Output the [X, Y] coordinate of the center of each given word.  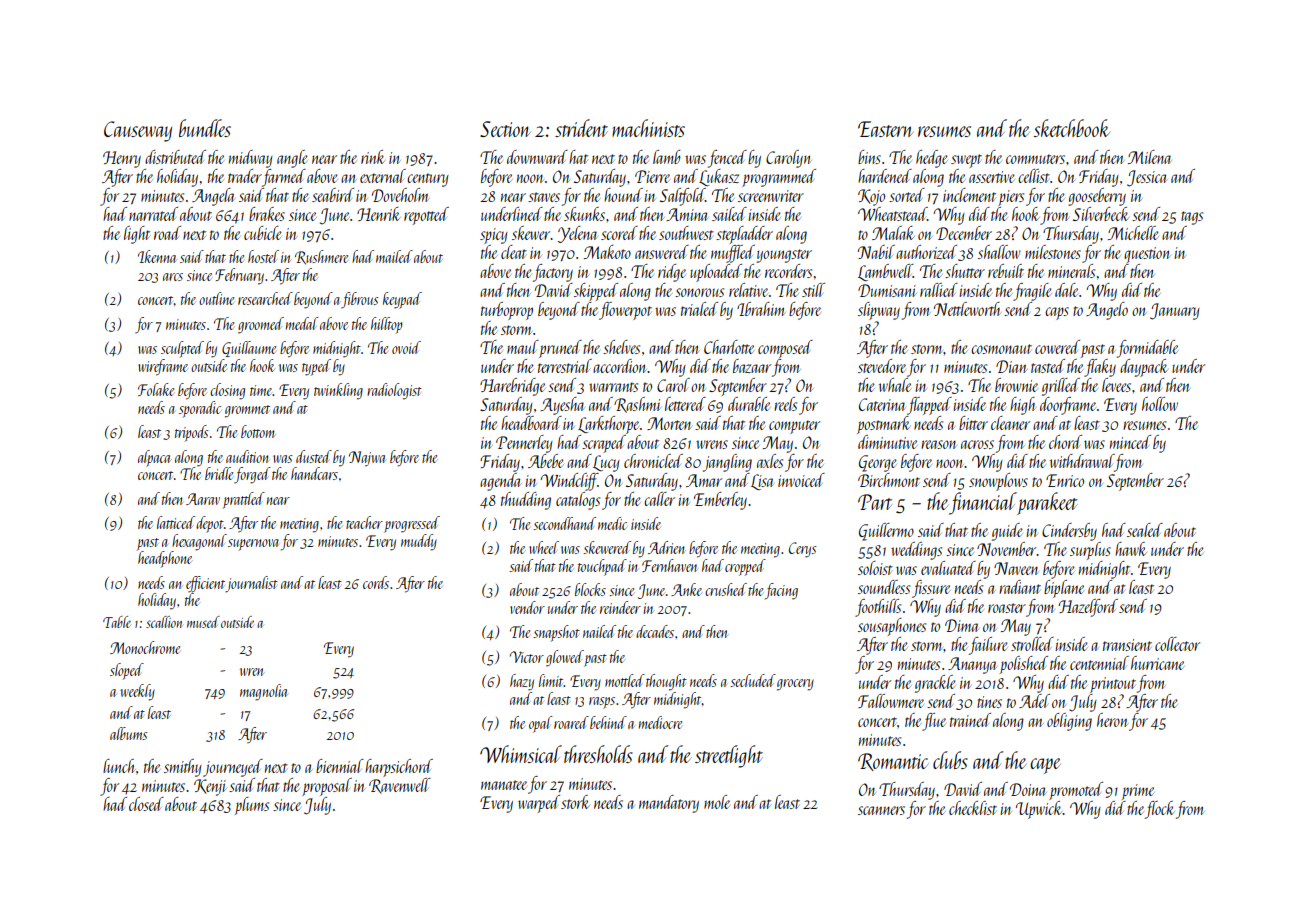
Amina [688, 214]
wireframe [163, 367]
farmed [284, 178]
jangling [727, 463]
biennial [340, 766]
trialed [699, 309]
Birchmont [889, 480]
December [964, 233]
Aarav [203, 499]
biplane [1064, 589]
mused [203, 622]
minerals [1071, 271]
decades [655, 631]
